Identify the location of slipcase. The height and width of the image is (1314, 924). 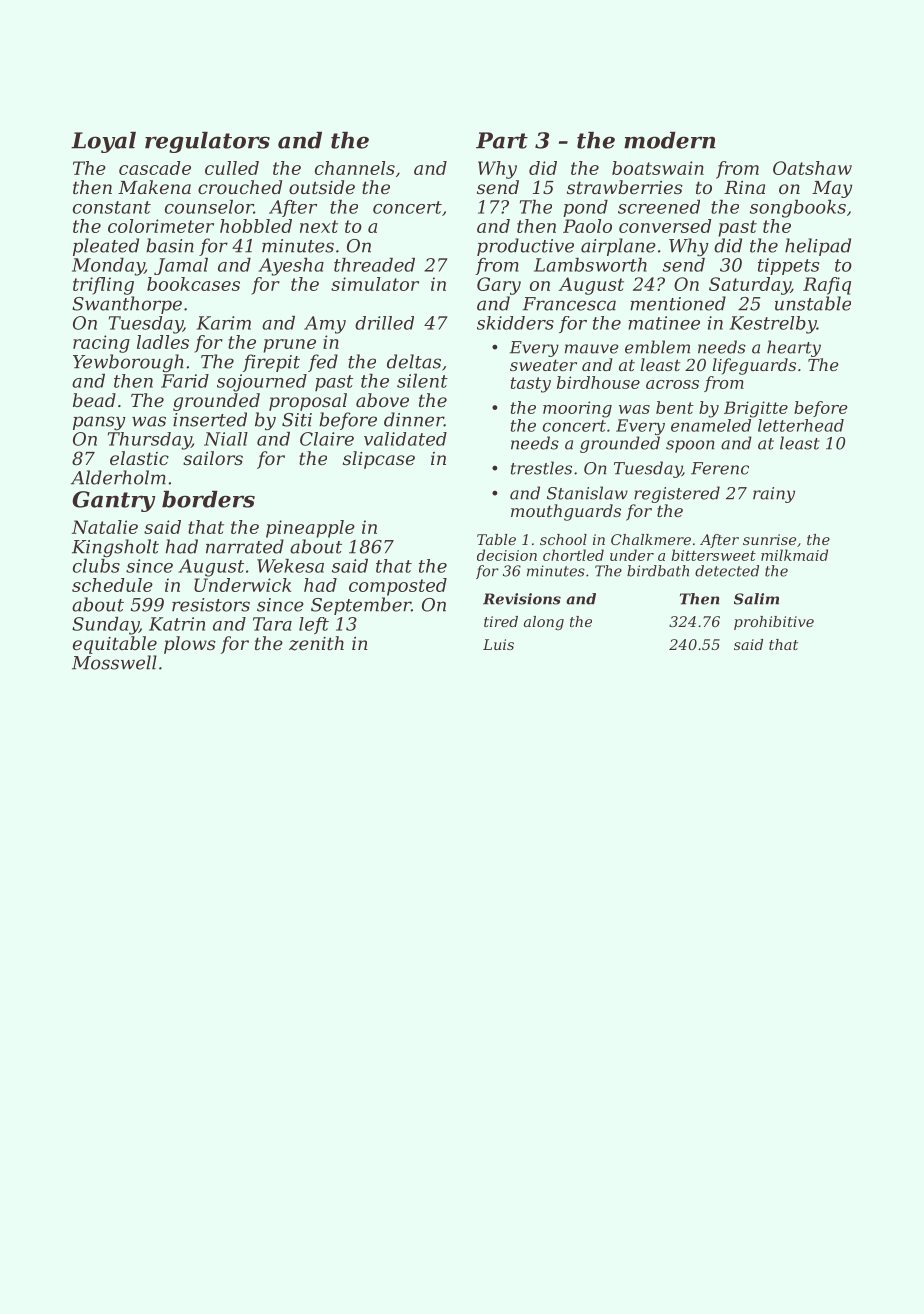
(379, 460).
